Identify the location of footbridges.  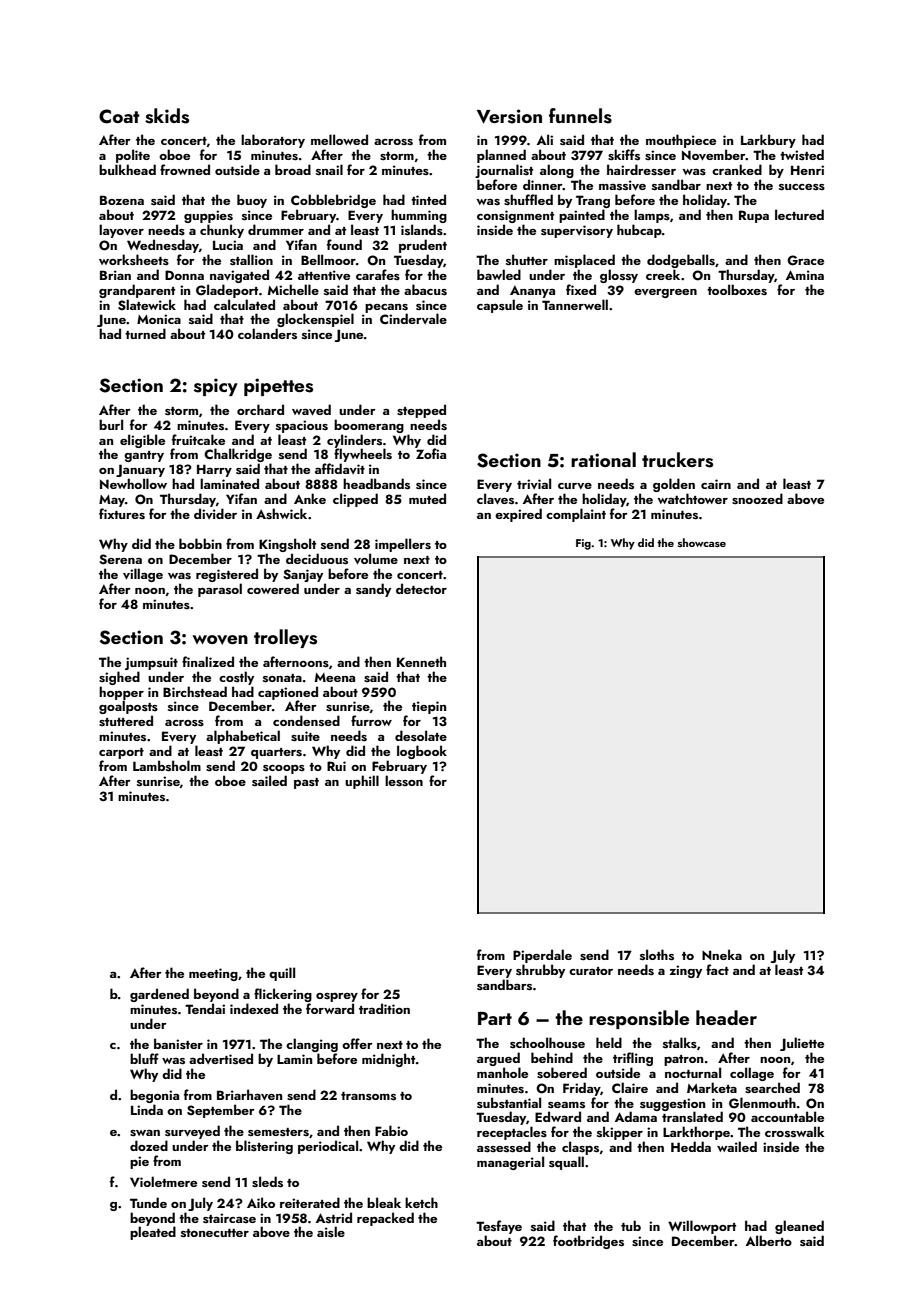
(588, 1242).
